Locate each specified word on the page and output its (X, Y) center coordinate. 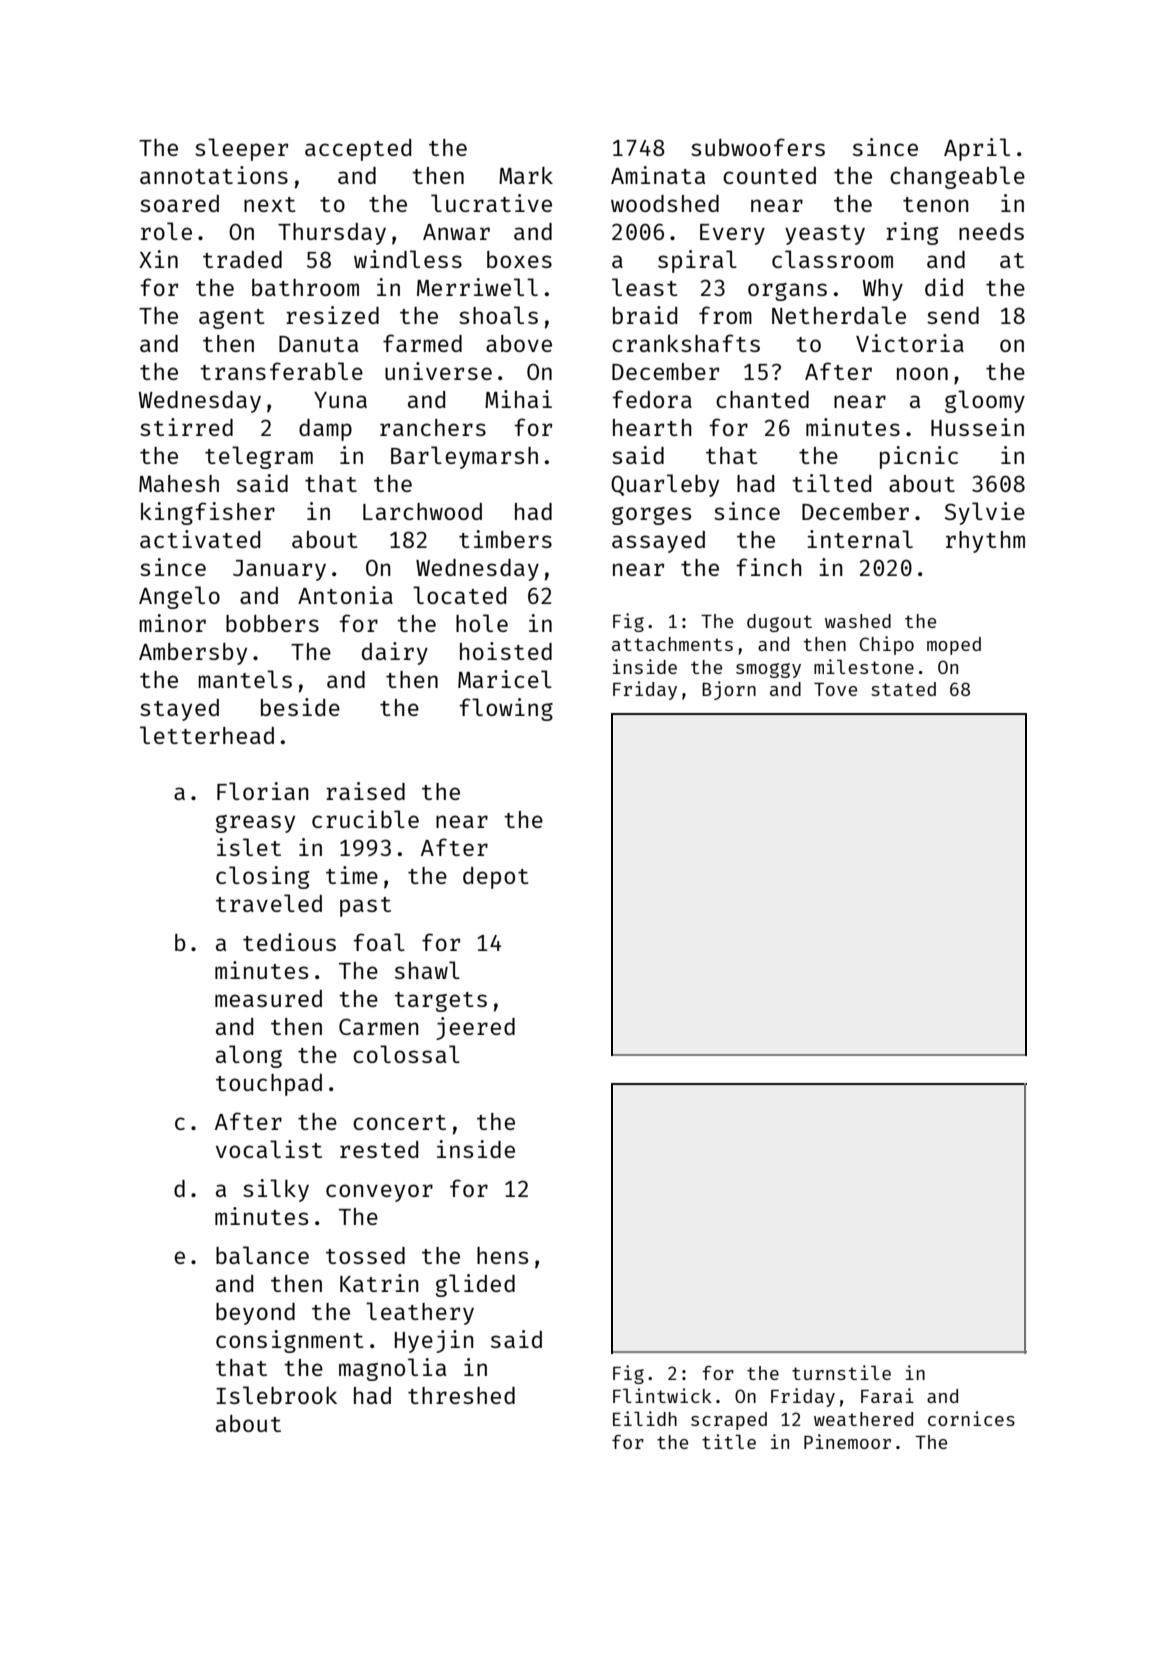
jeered (475, 1028)
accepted (358, 150)
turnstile (841, 1372)
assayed (658, 542)
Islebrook (276, 1395)
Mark (526, 175)
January (279, 570)
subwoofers (758, 147)
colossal (406, 1054)
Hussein (977, 427)
